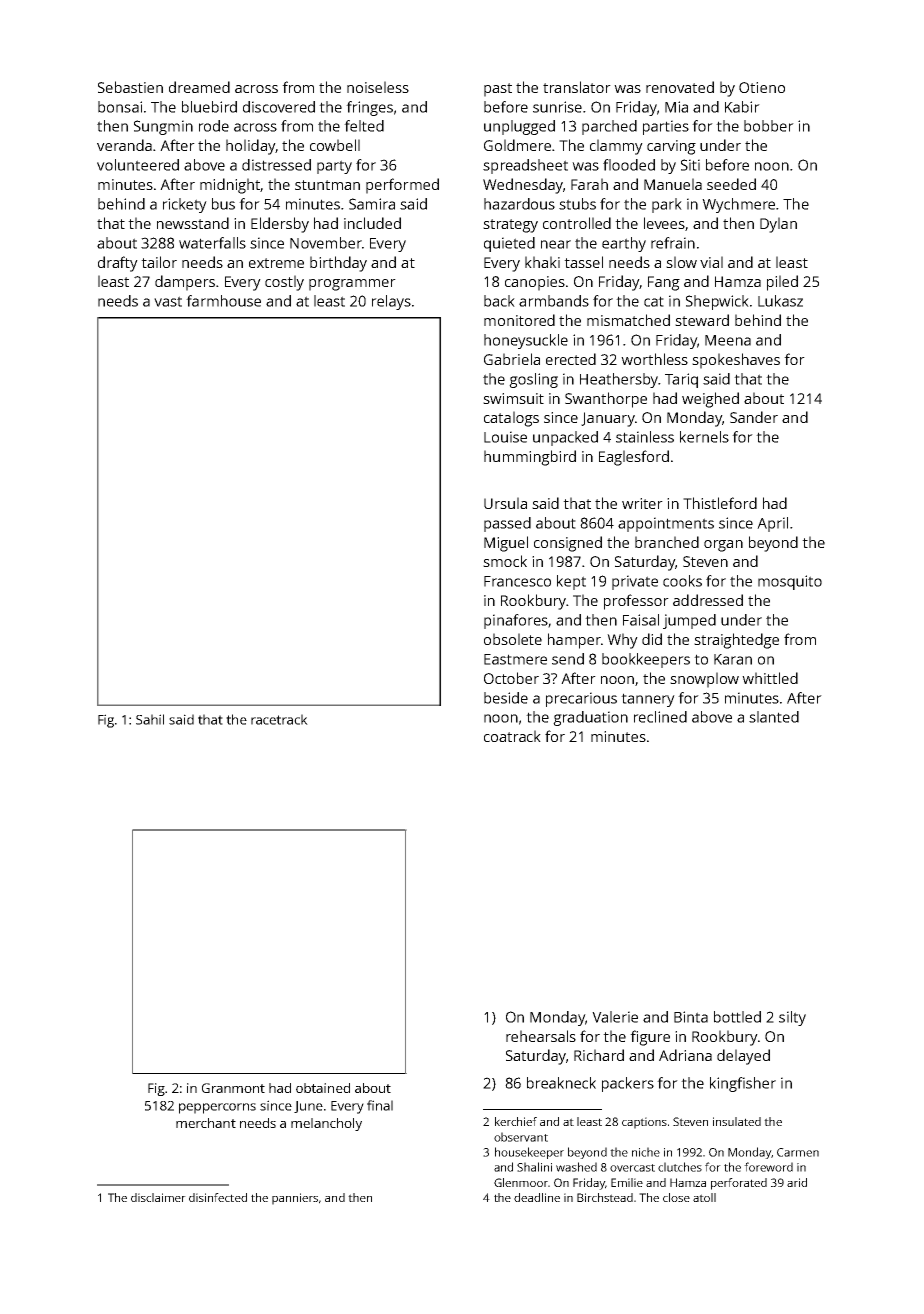 This screenshot has width=924, height=1314. I want to click on Dylan, so click(778, 225).
